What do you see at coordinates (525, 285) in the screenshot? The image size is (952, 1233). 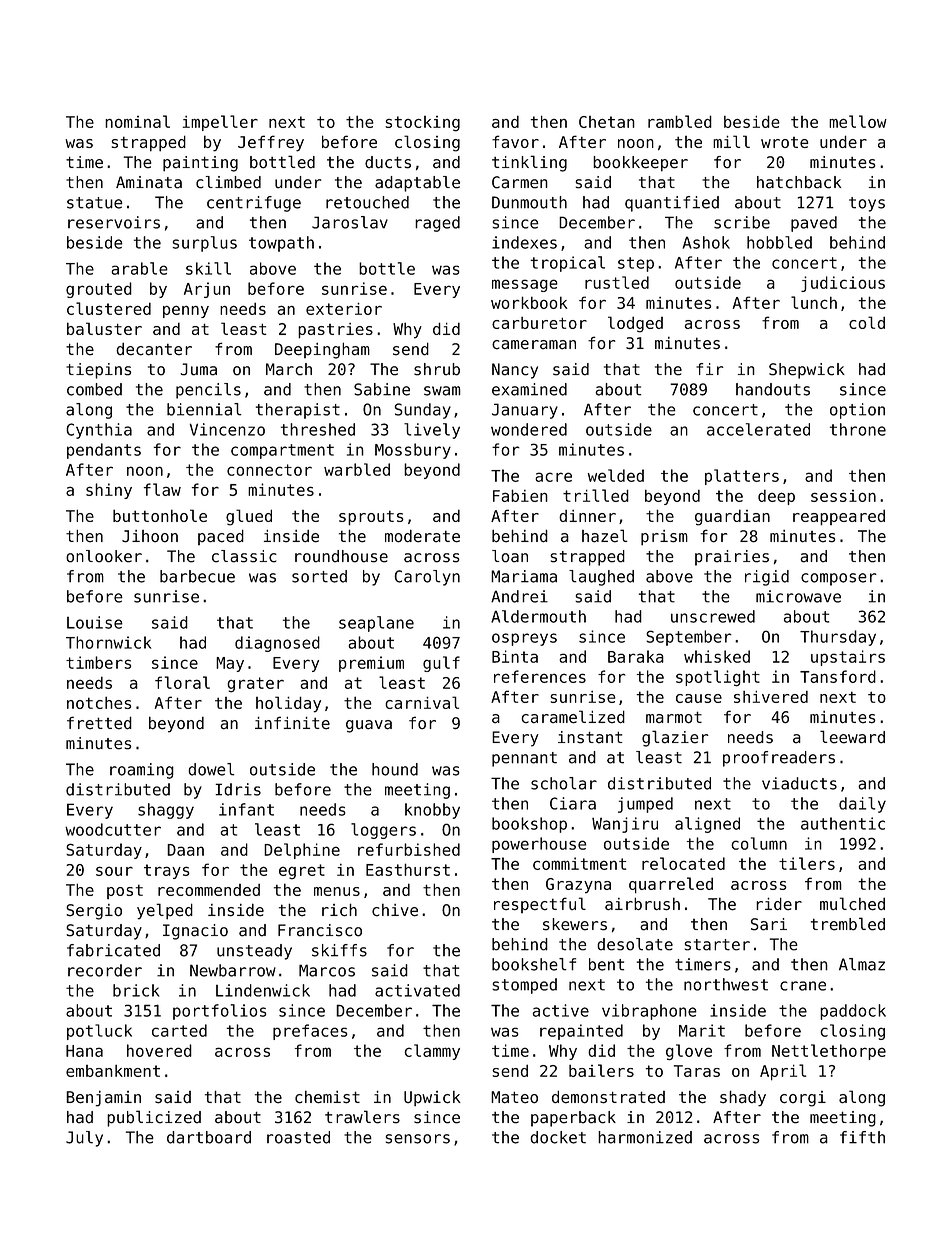 I see `message` at bounding box center [525, 285].
